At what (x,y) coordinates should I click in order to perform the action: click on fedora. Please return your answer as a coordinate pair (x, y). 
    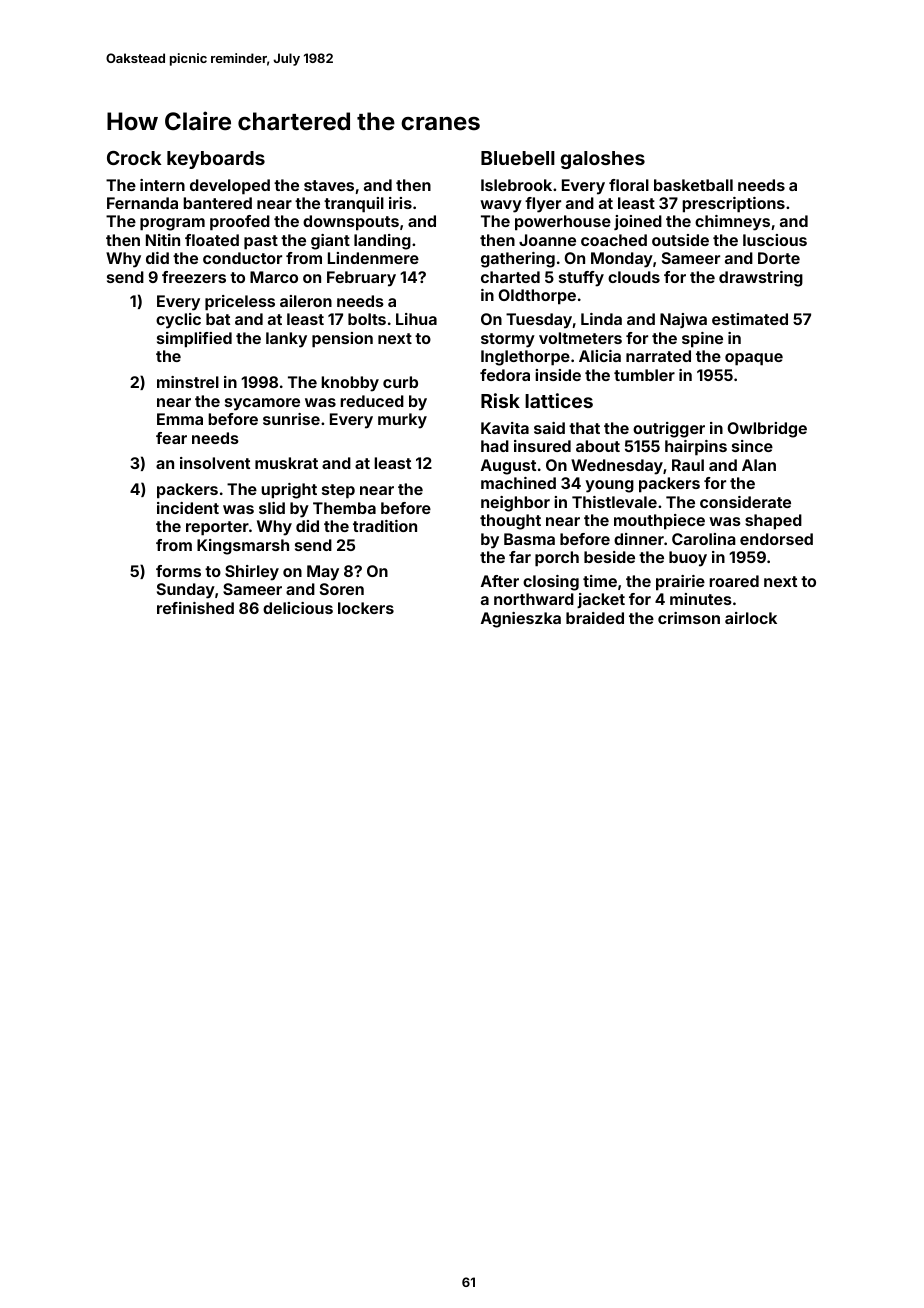
    Looking at the image, I should click on (505, 375).
